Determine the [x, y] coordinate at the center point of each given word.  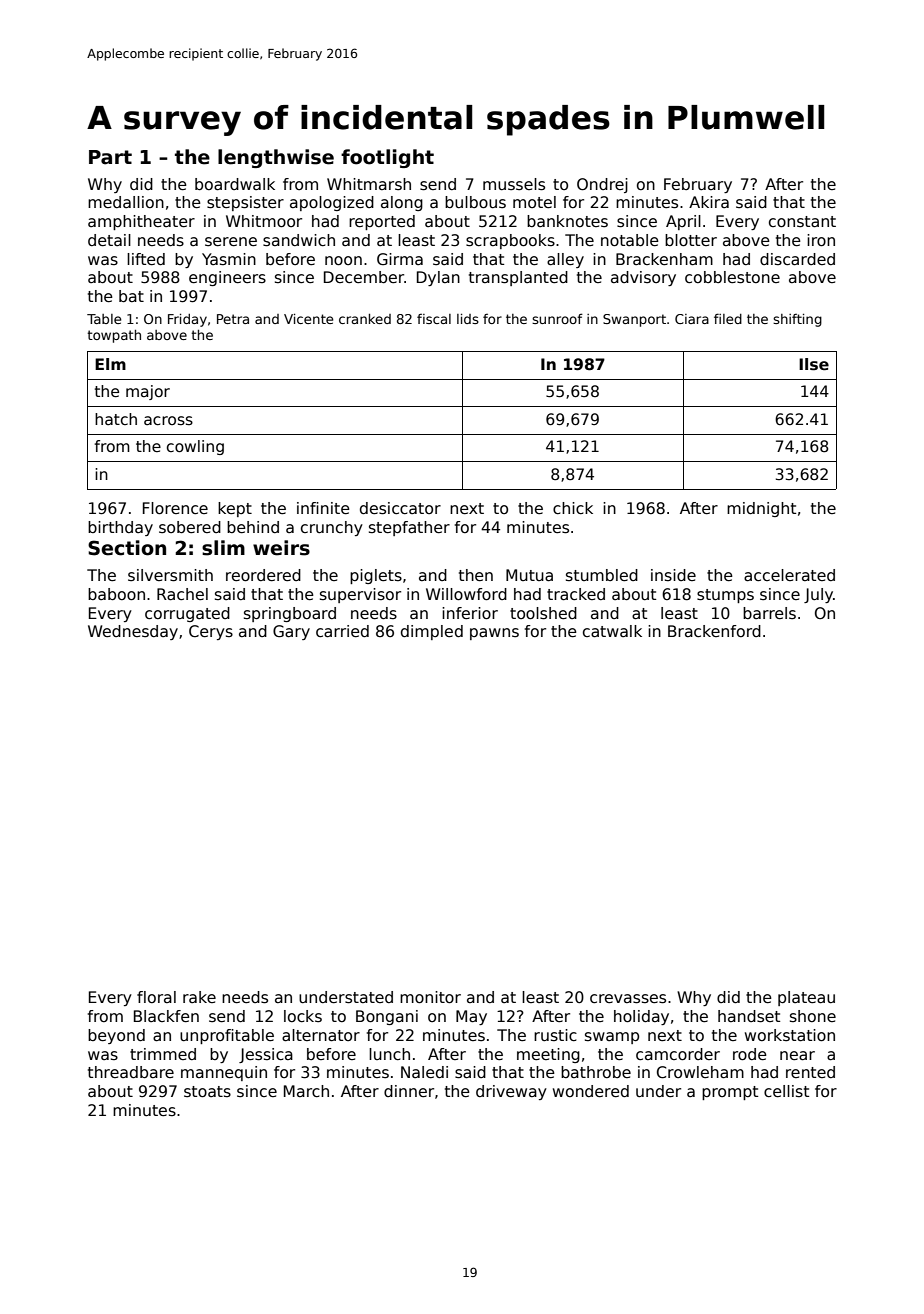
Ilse [814, 364]
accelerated [789, 575]
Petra [233, 319]
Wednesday [133, 632]
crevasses [628, 999]
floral [156, 997]
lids [468, 319]
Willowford [466, 594]
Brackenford [714, 631]
